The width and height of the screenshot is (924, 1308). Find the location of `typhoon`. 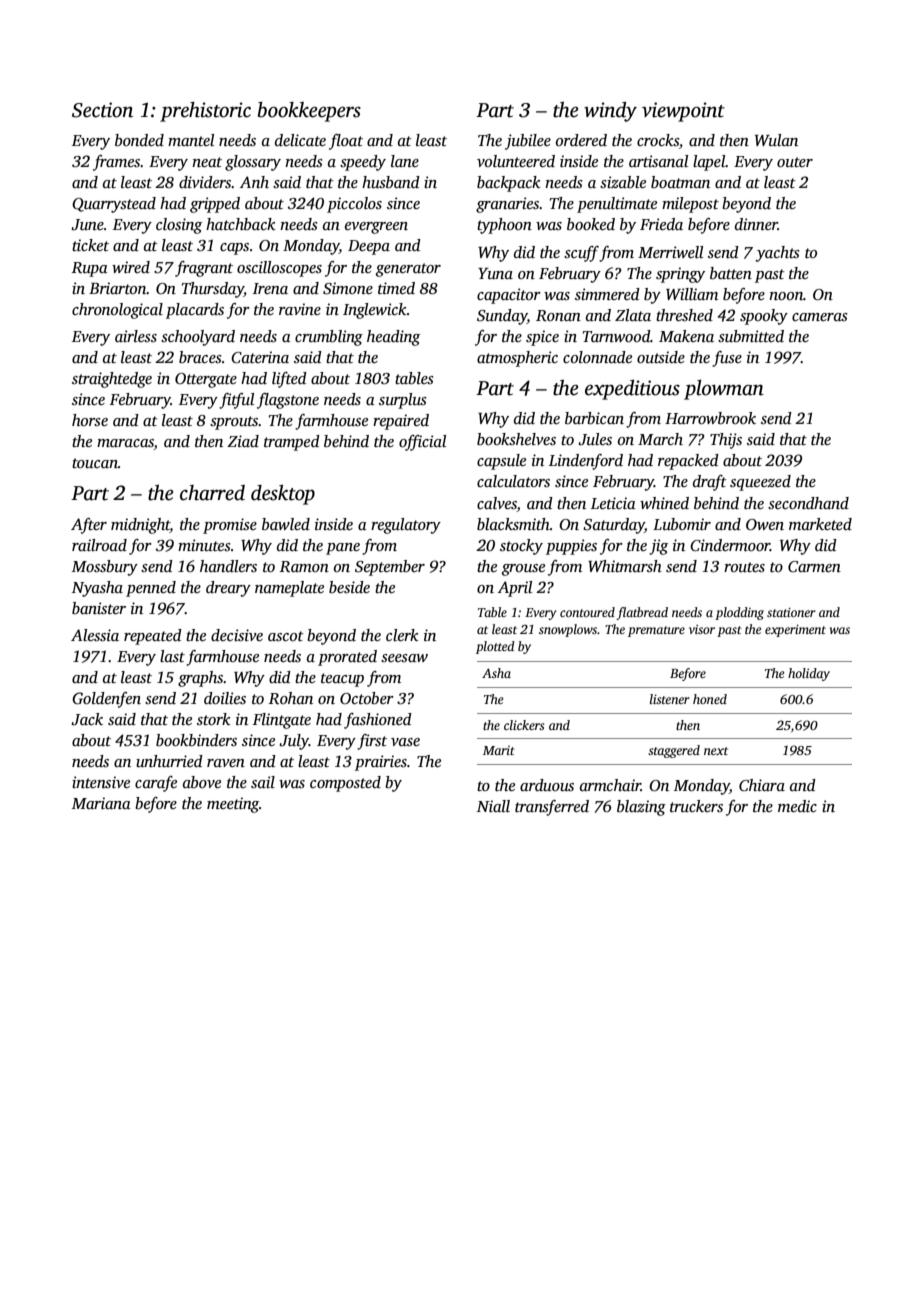

typhoon is located at coordinates (504, 226).
